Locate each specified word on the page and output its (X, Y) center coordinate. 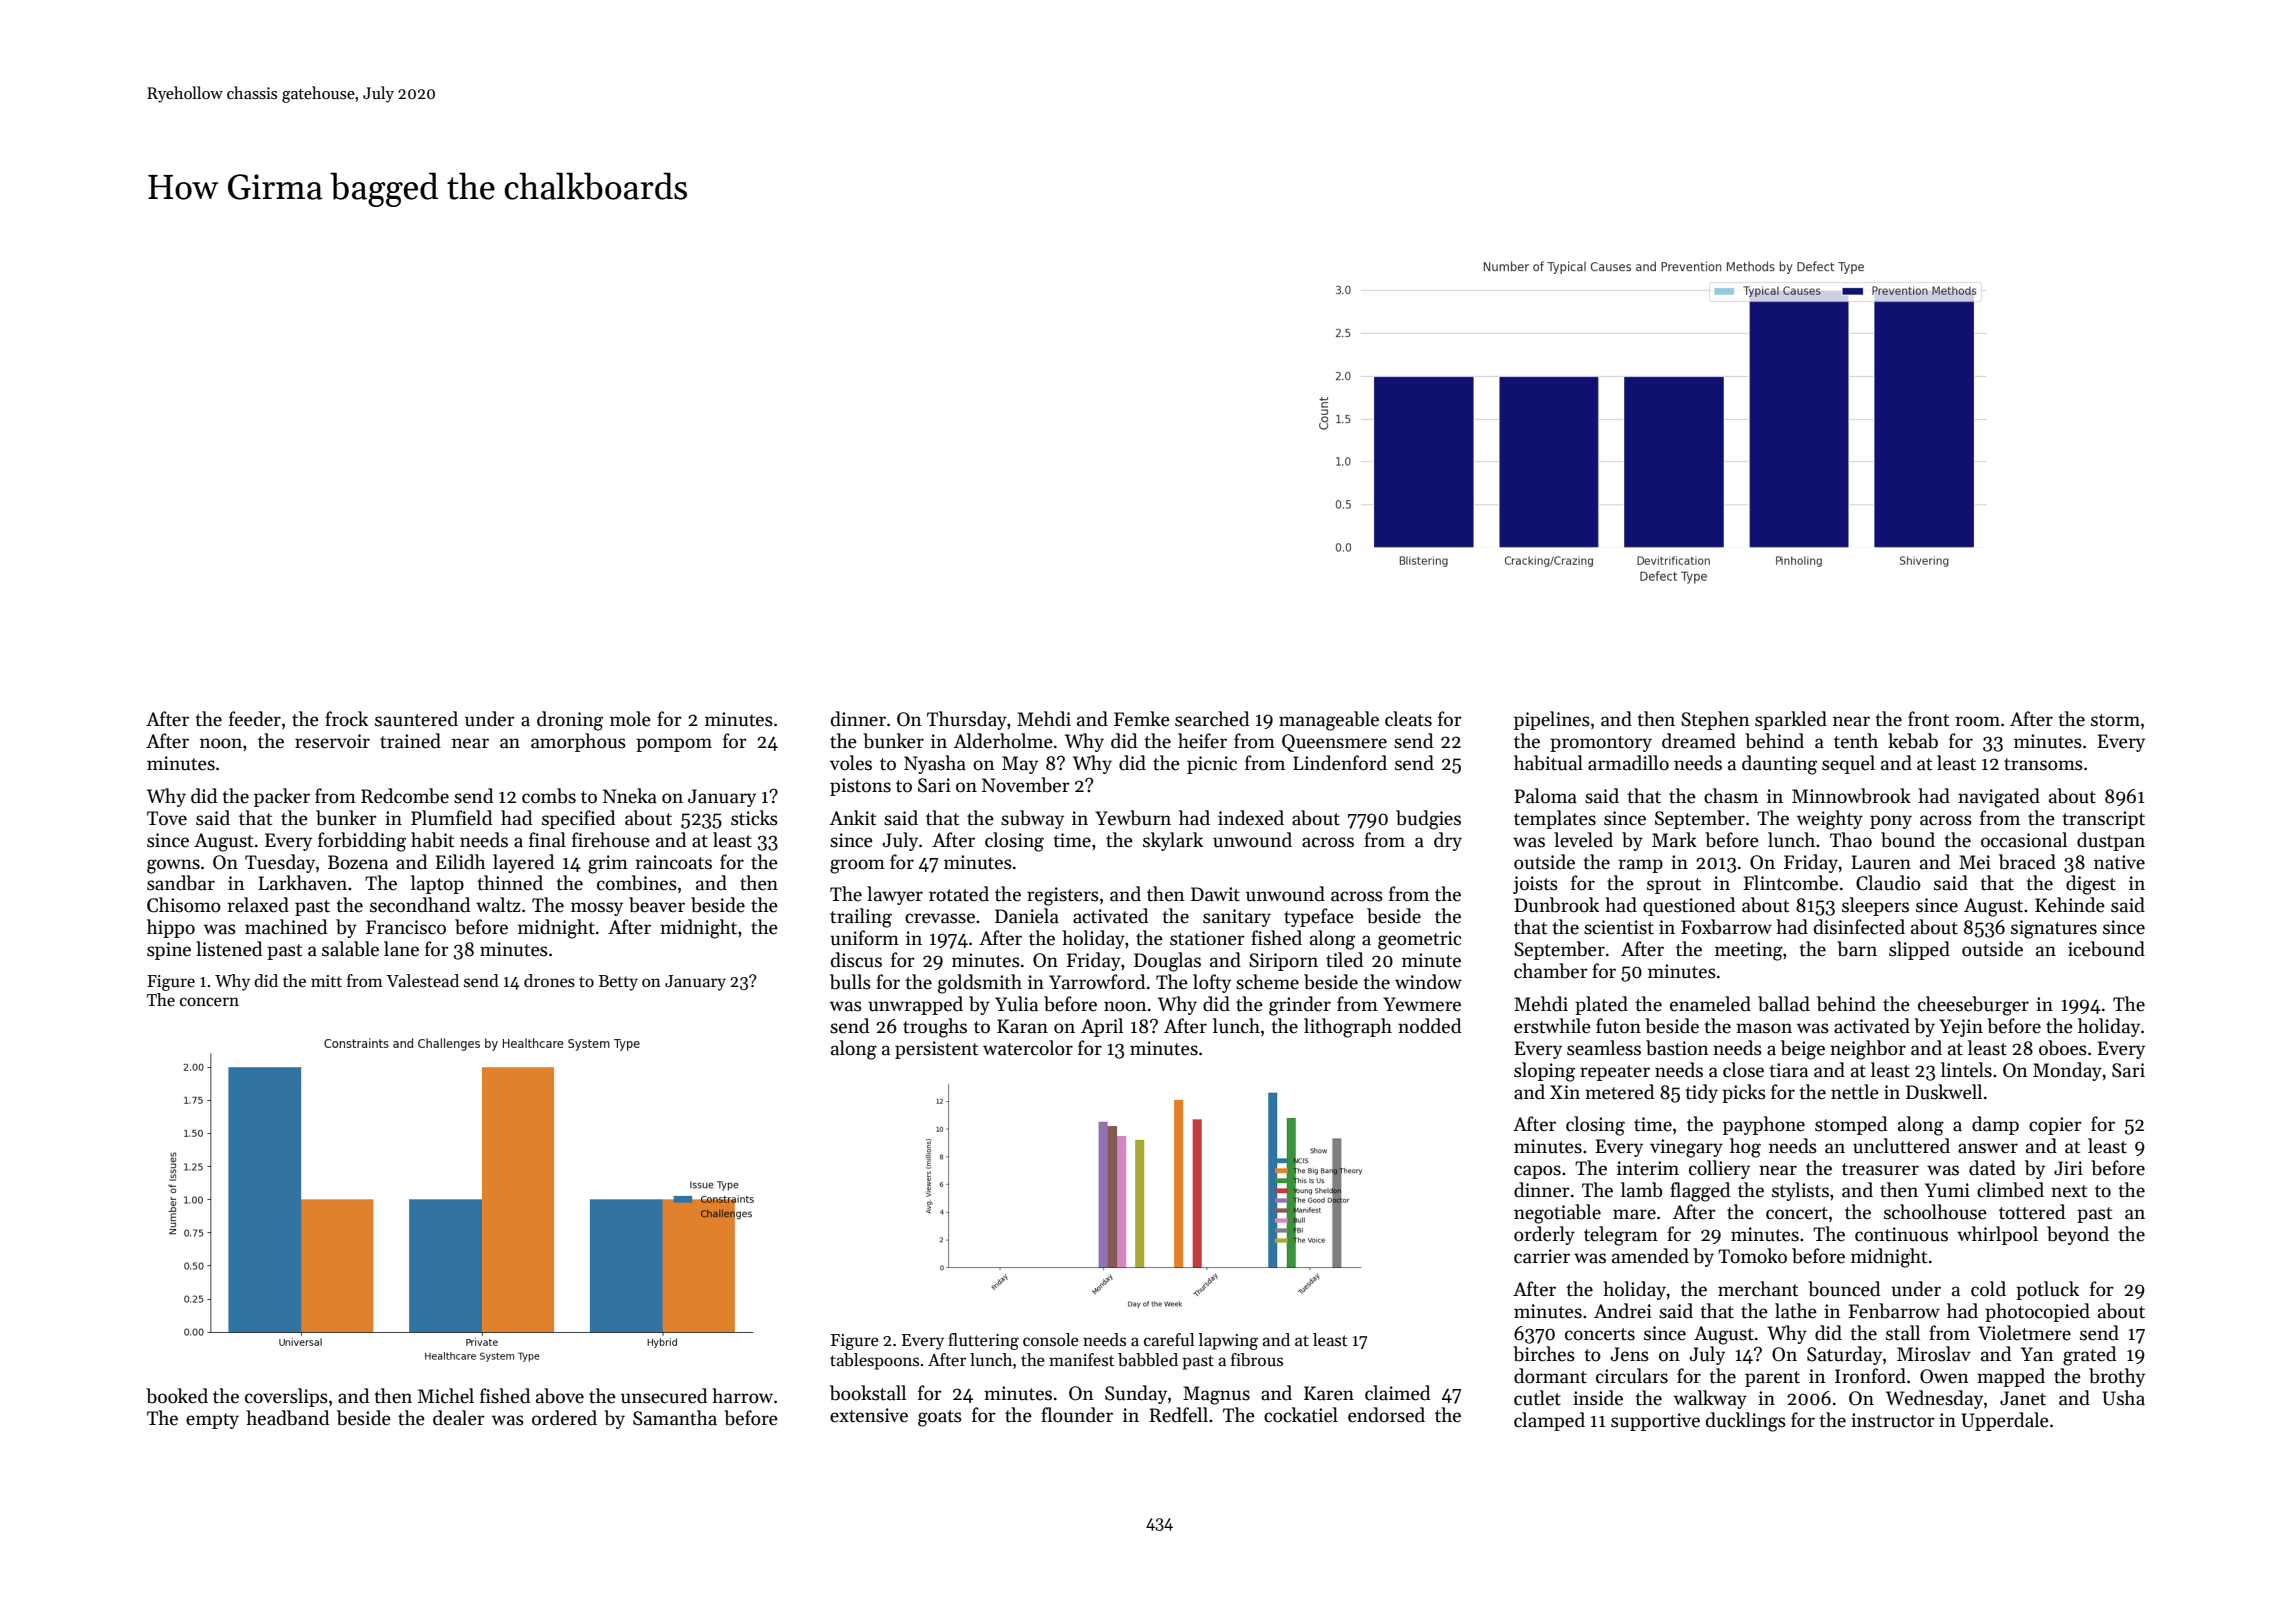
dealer (459, 1418)
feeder (255, 719)
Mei (1975, 862)
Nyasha (935, 764)
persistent (936, 1050)
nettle (1855, 1092)
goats (940, 1418)
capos (1537, 1172)
